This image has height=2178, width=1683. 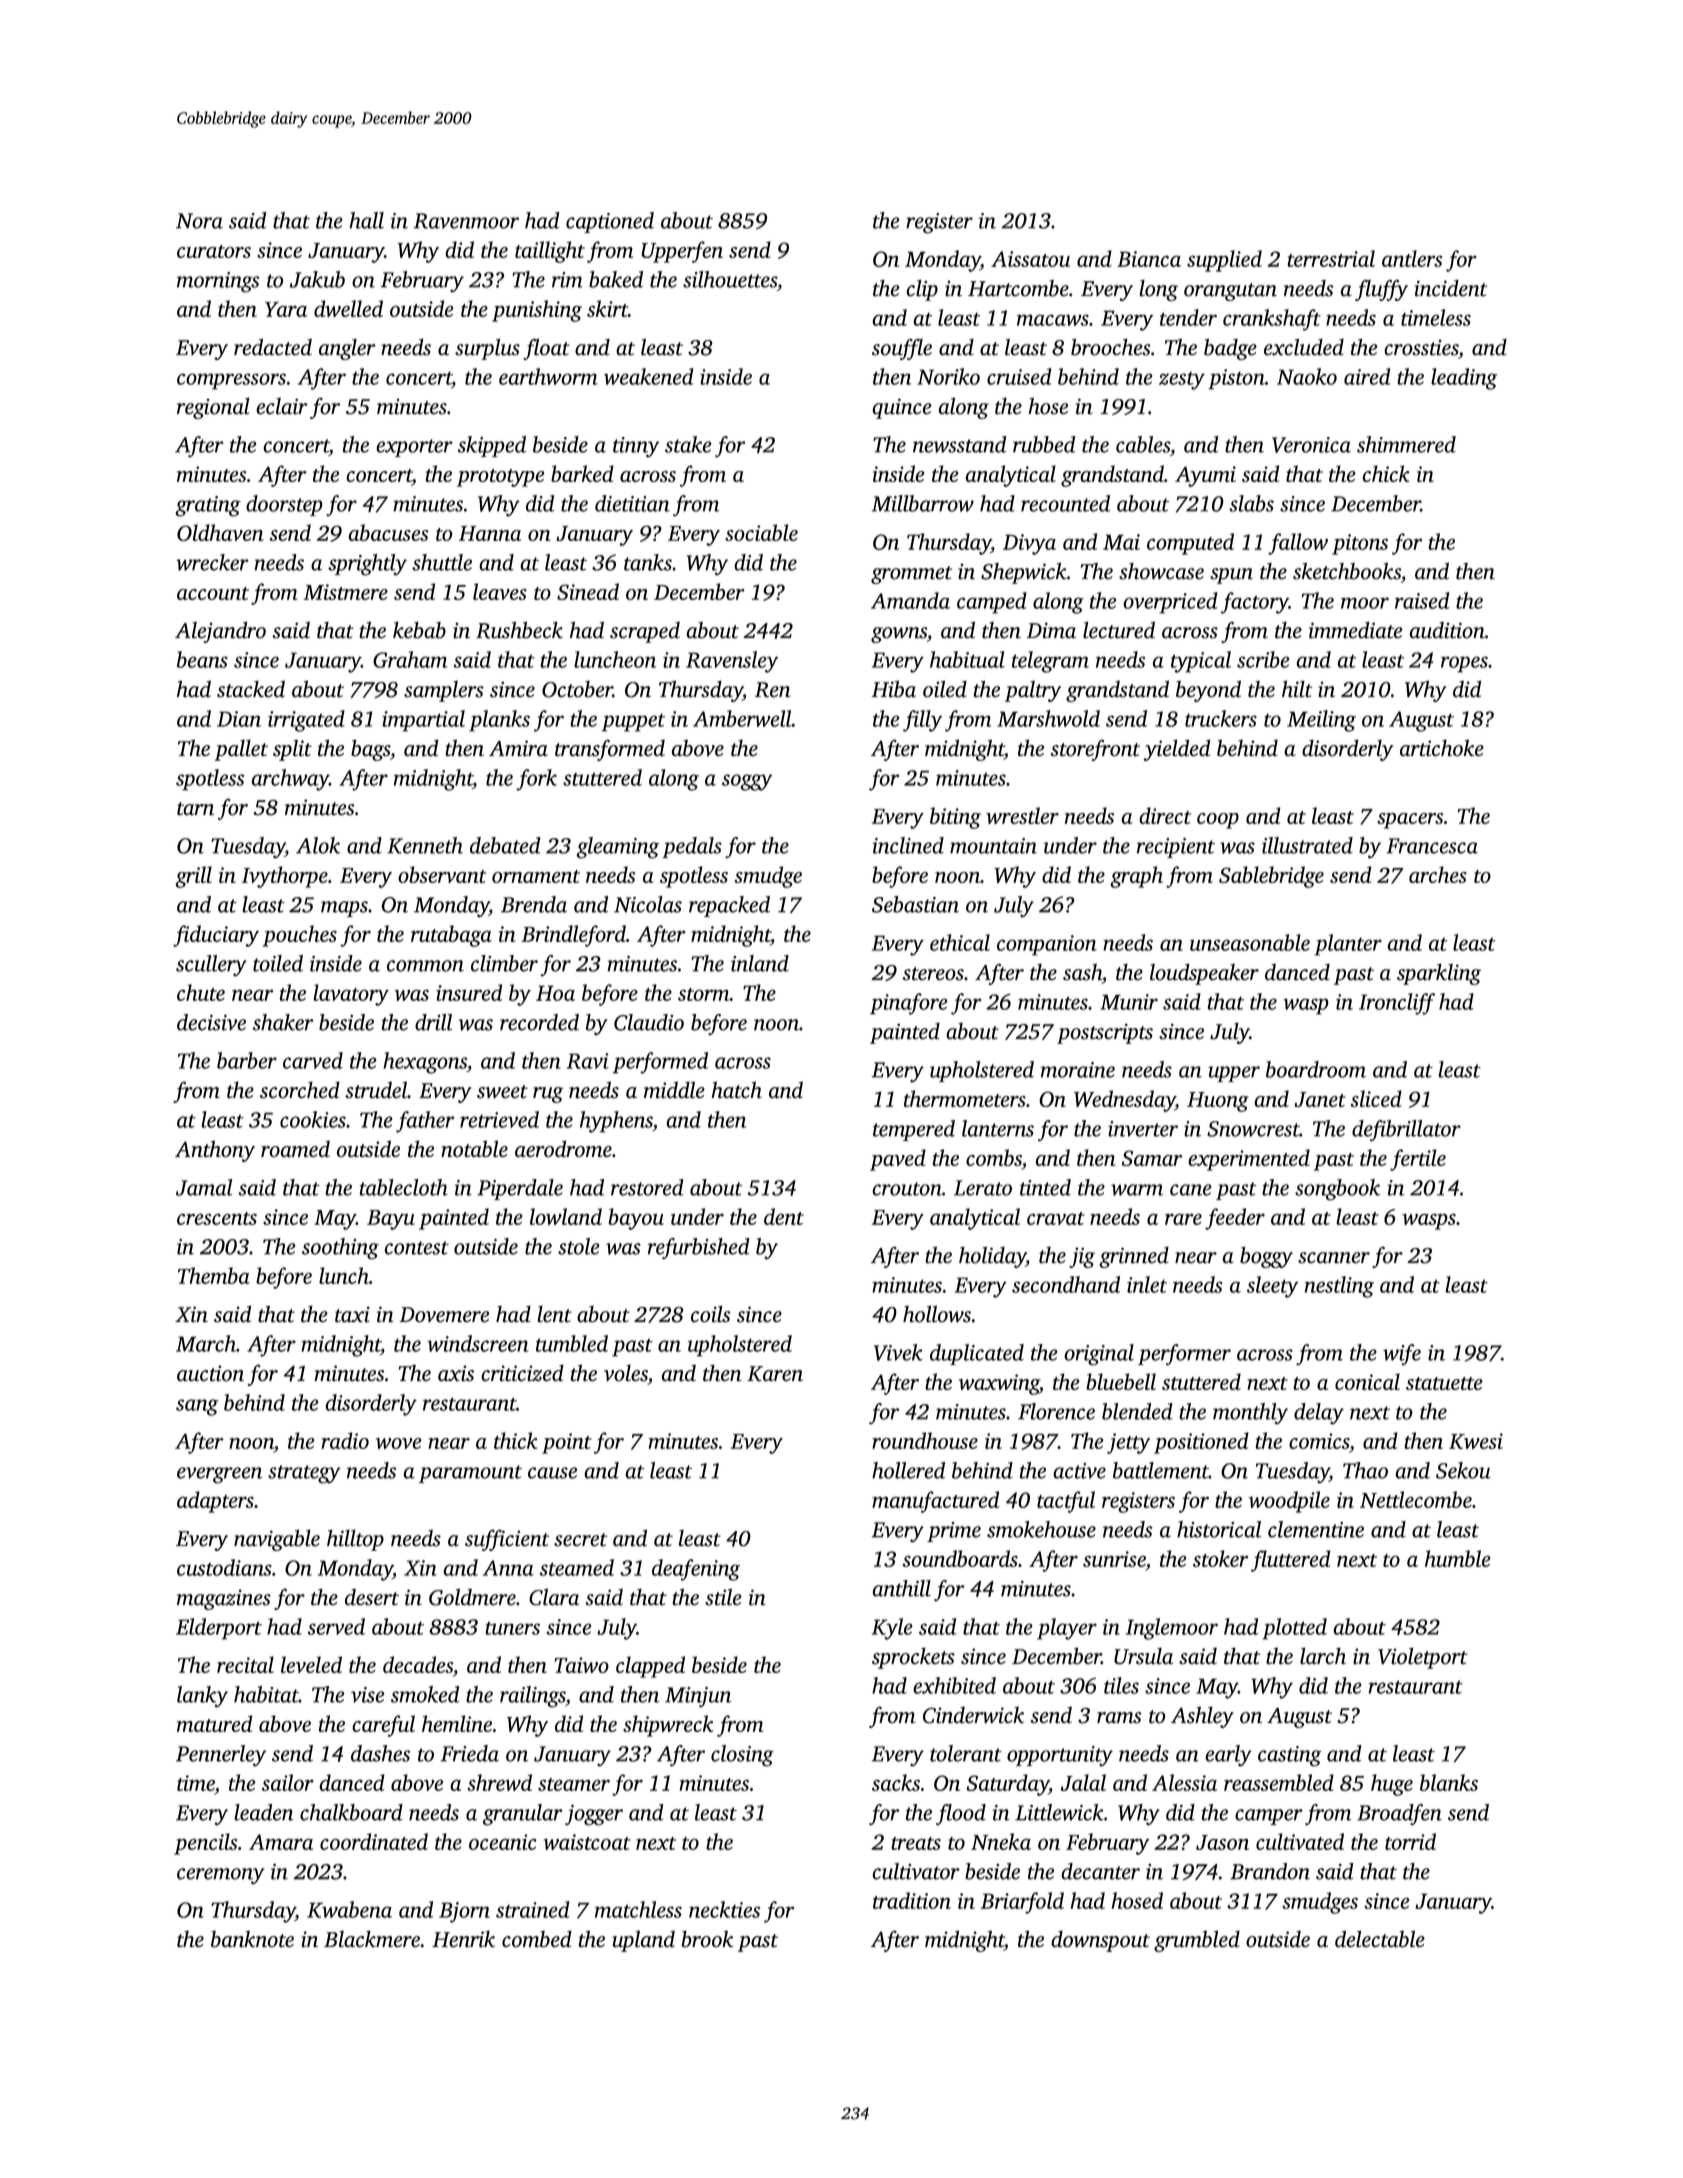 What do you see at coordinates (915, 904) in the image?
I see `Sebastian` at bounding box center [915, 904].
